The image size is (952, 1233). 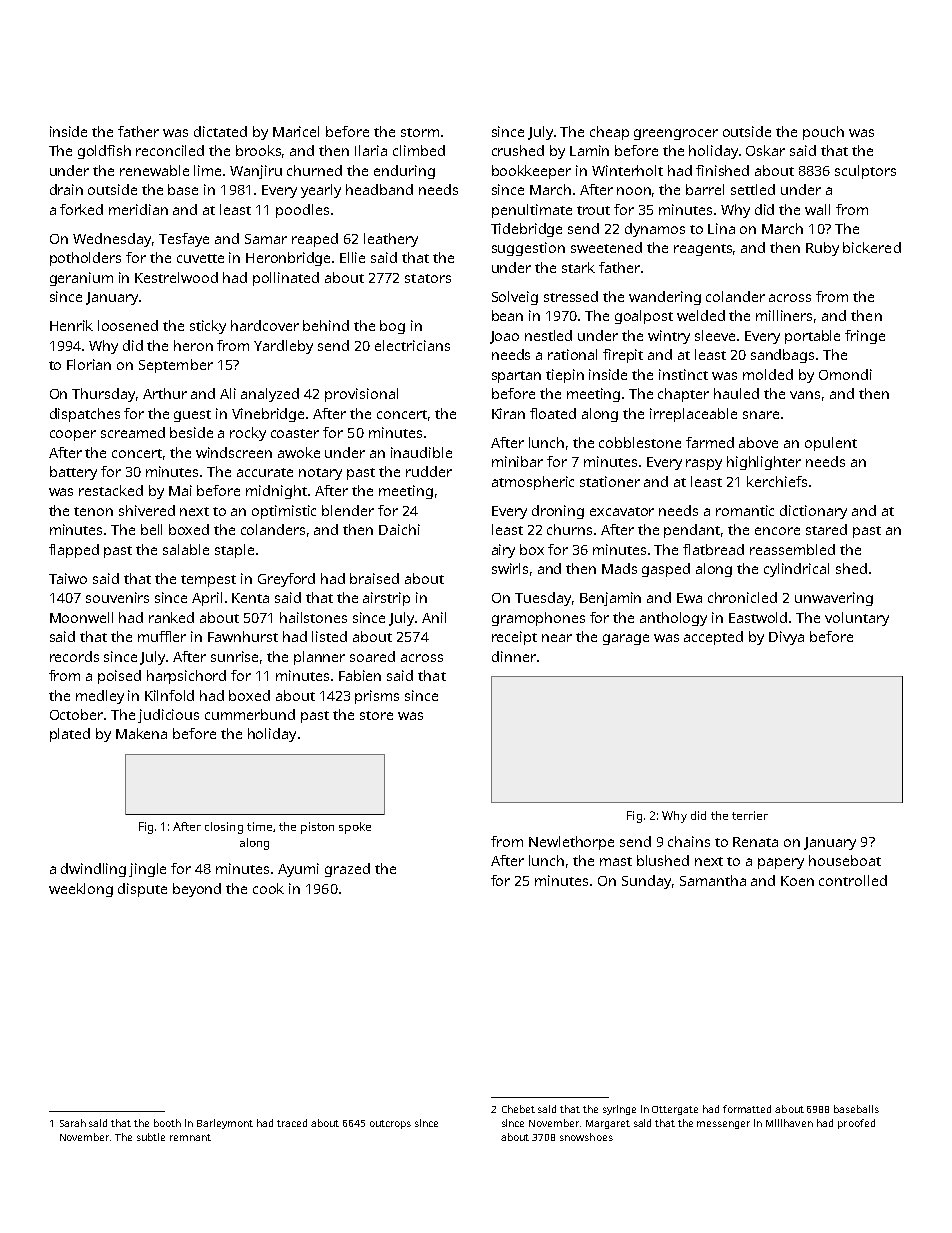 I want to click on Chebet, so click(x=518, y=1109).
